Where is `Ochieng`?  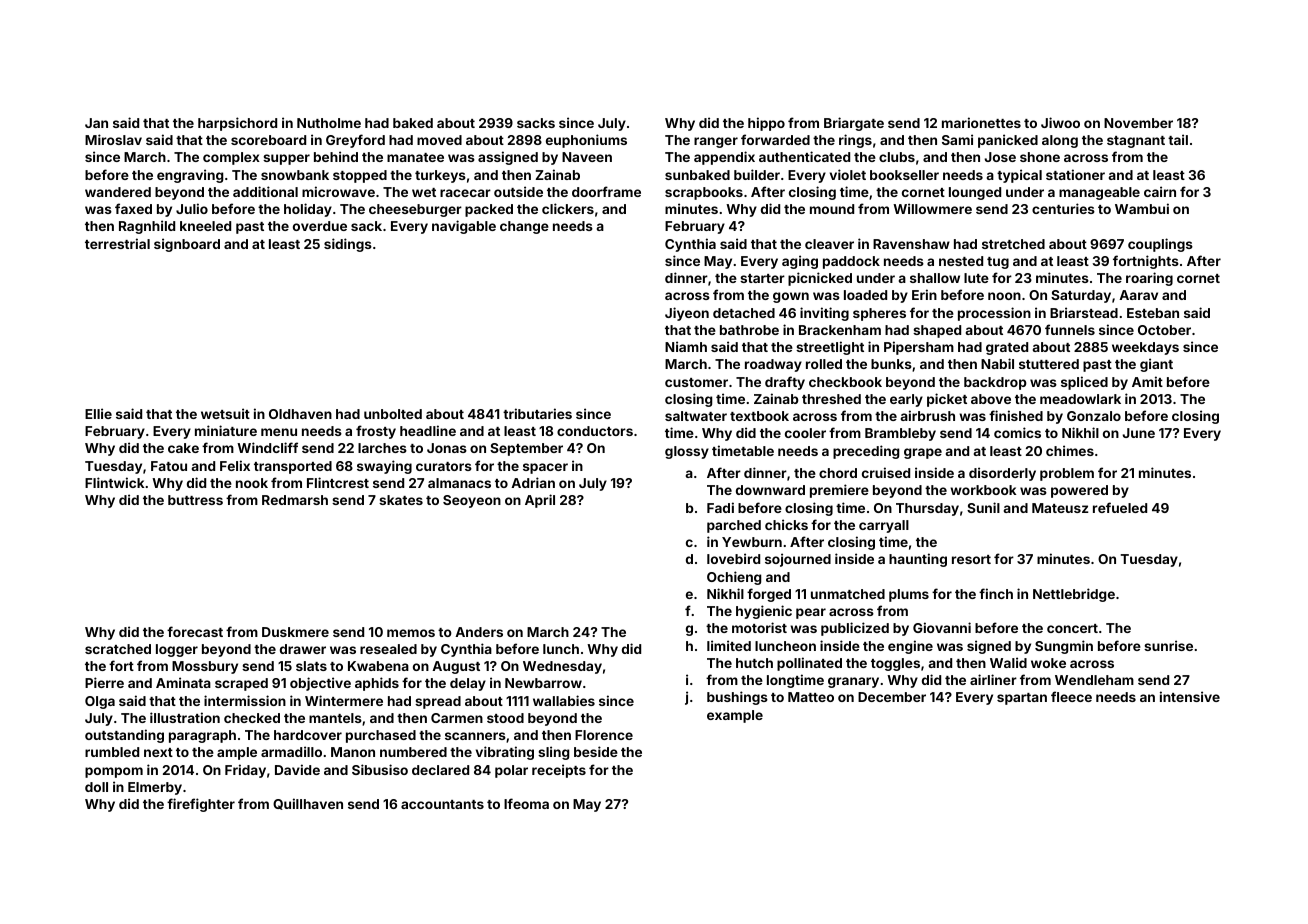 Ochieng is located at coordinates (734, 578).
